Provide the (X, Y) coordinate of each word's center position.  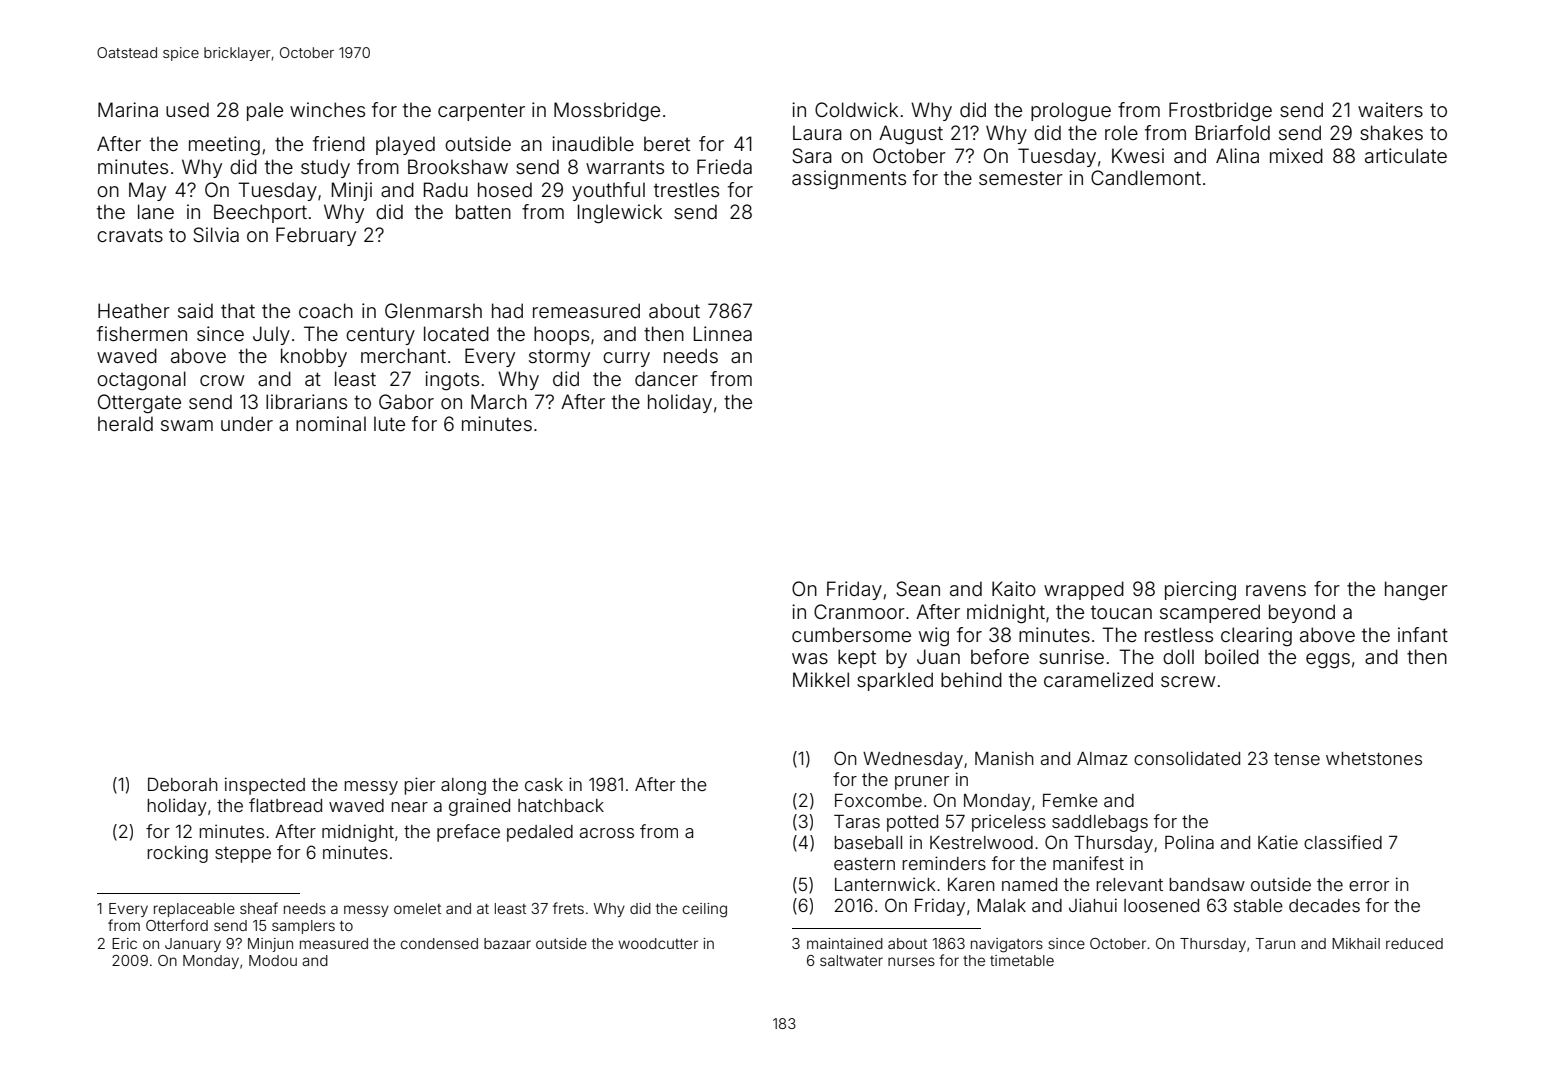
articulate (1406, 155)
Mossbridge (607, 112)
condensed (439, 943)
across (607, 833)
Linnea (723, 333)
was (810, 658)
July (271, 335)
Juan (938, 656)
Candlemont (1146, 177)
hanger (1416, 590)
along (463, 786)
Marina (128, 109)
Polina (1189, 842)
